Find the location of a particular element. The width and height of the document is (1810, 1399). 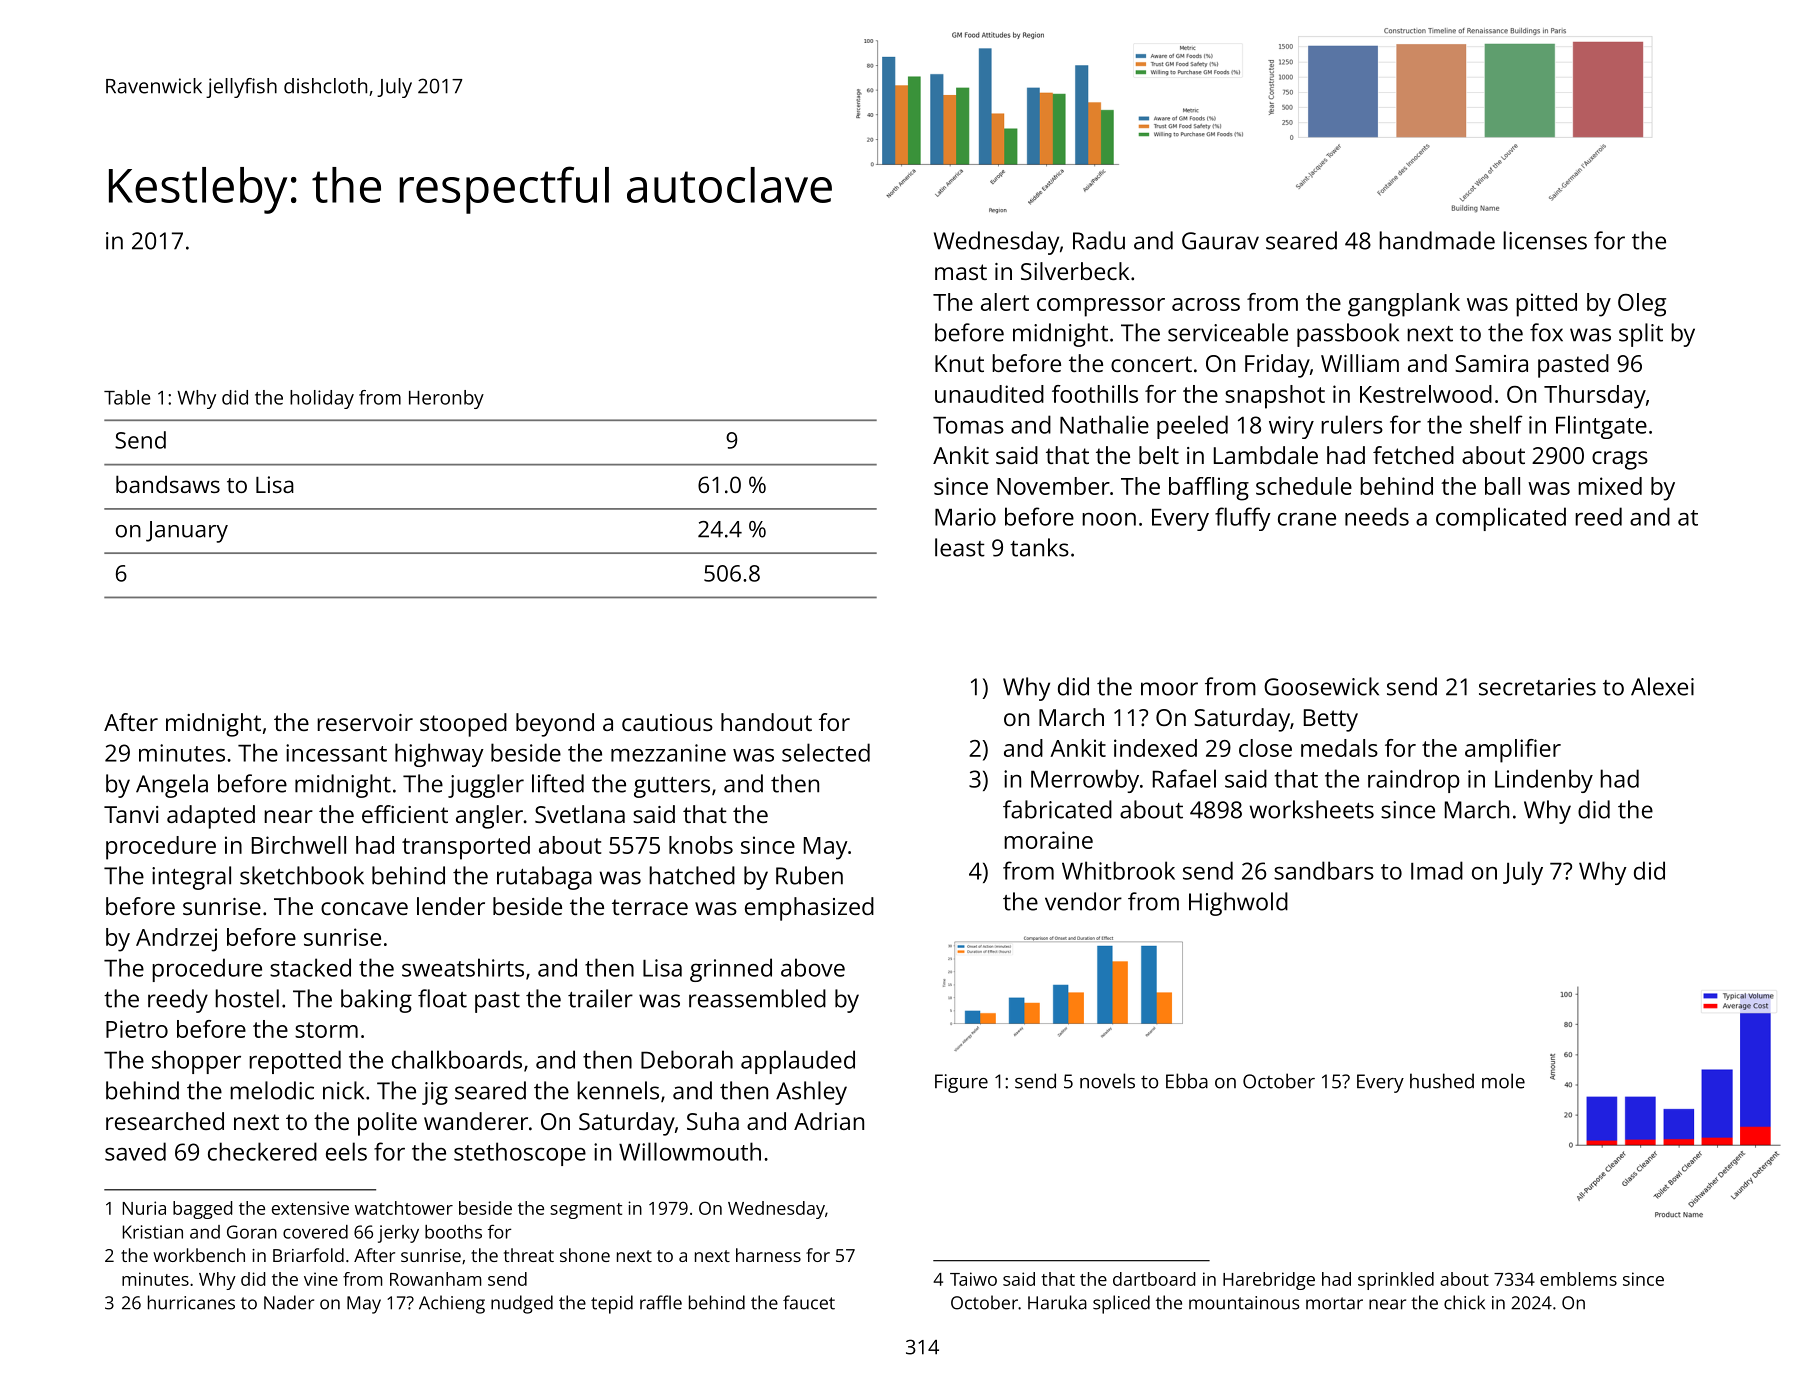

reassembled is located at coordinates (757, 998).
